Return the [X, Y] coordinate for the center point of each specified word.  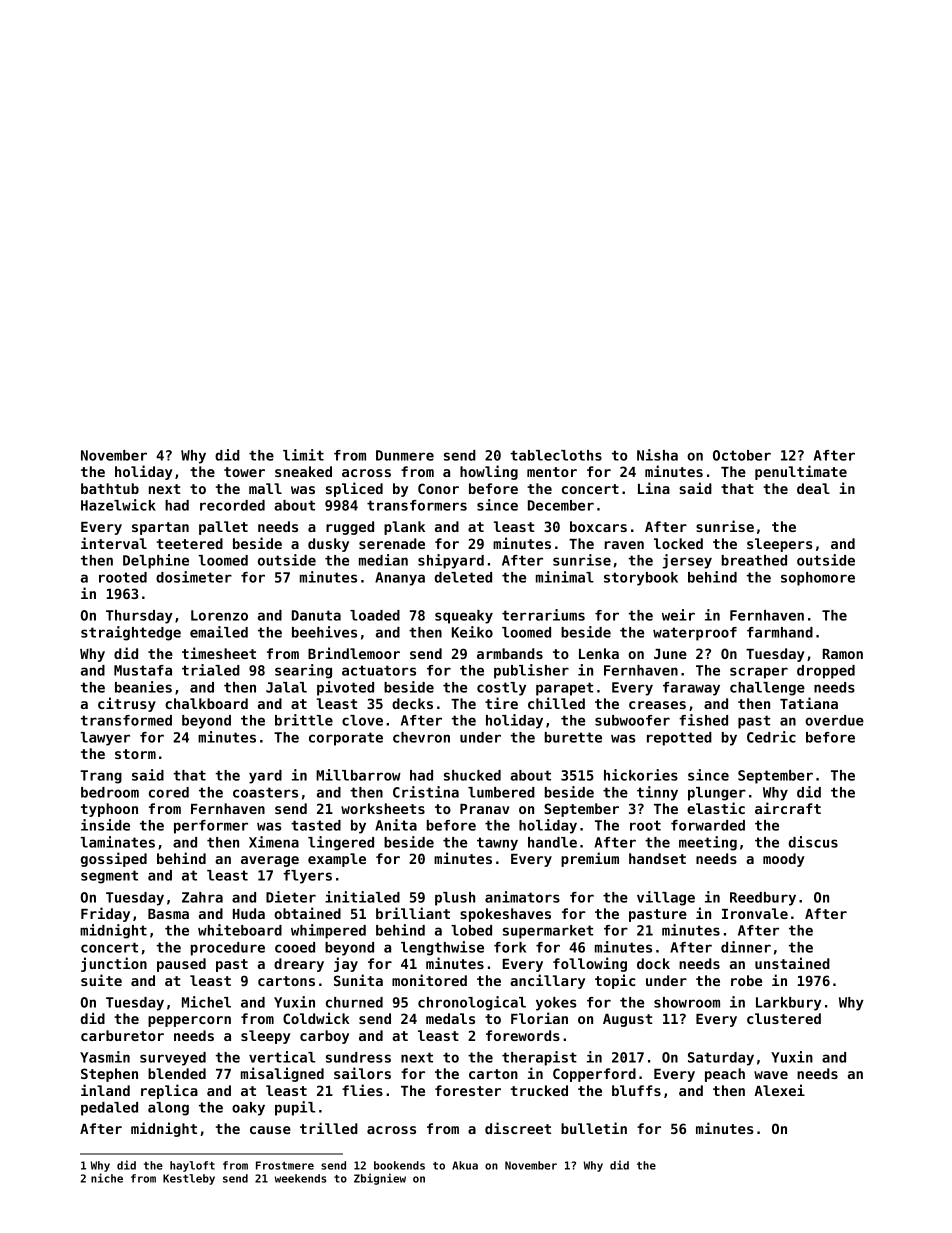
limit [303, 455]
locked [678, 543]
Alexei [779, 1090]
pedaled [109, 1109]
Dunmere [405, 455]
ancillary [547, 981]
